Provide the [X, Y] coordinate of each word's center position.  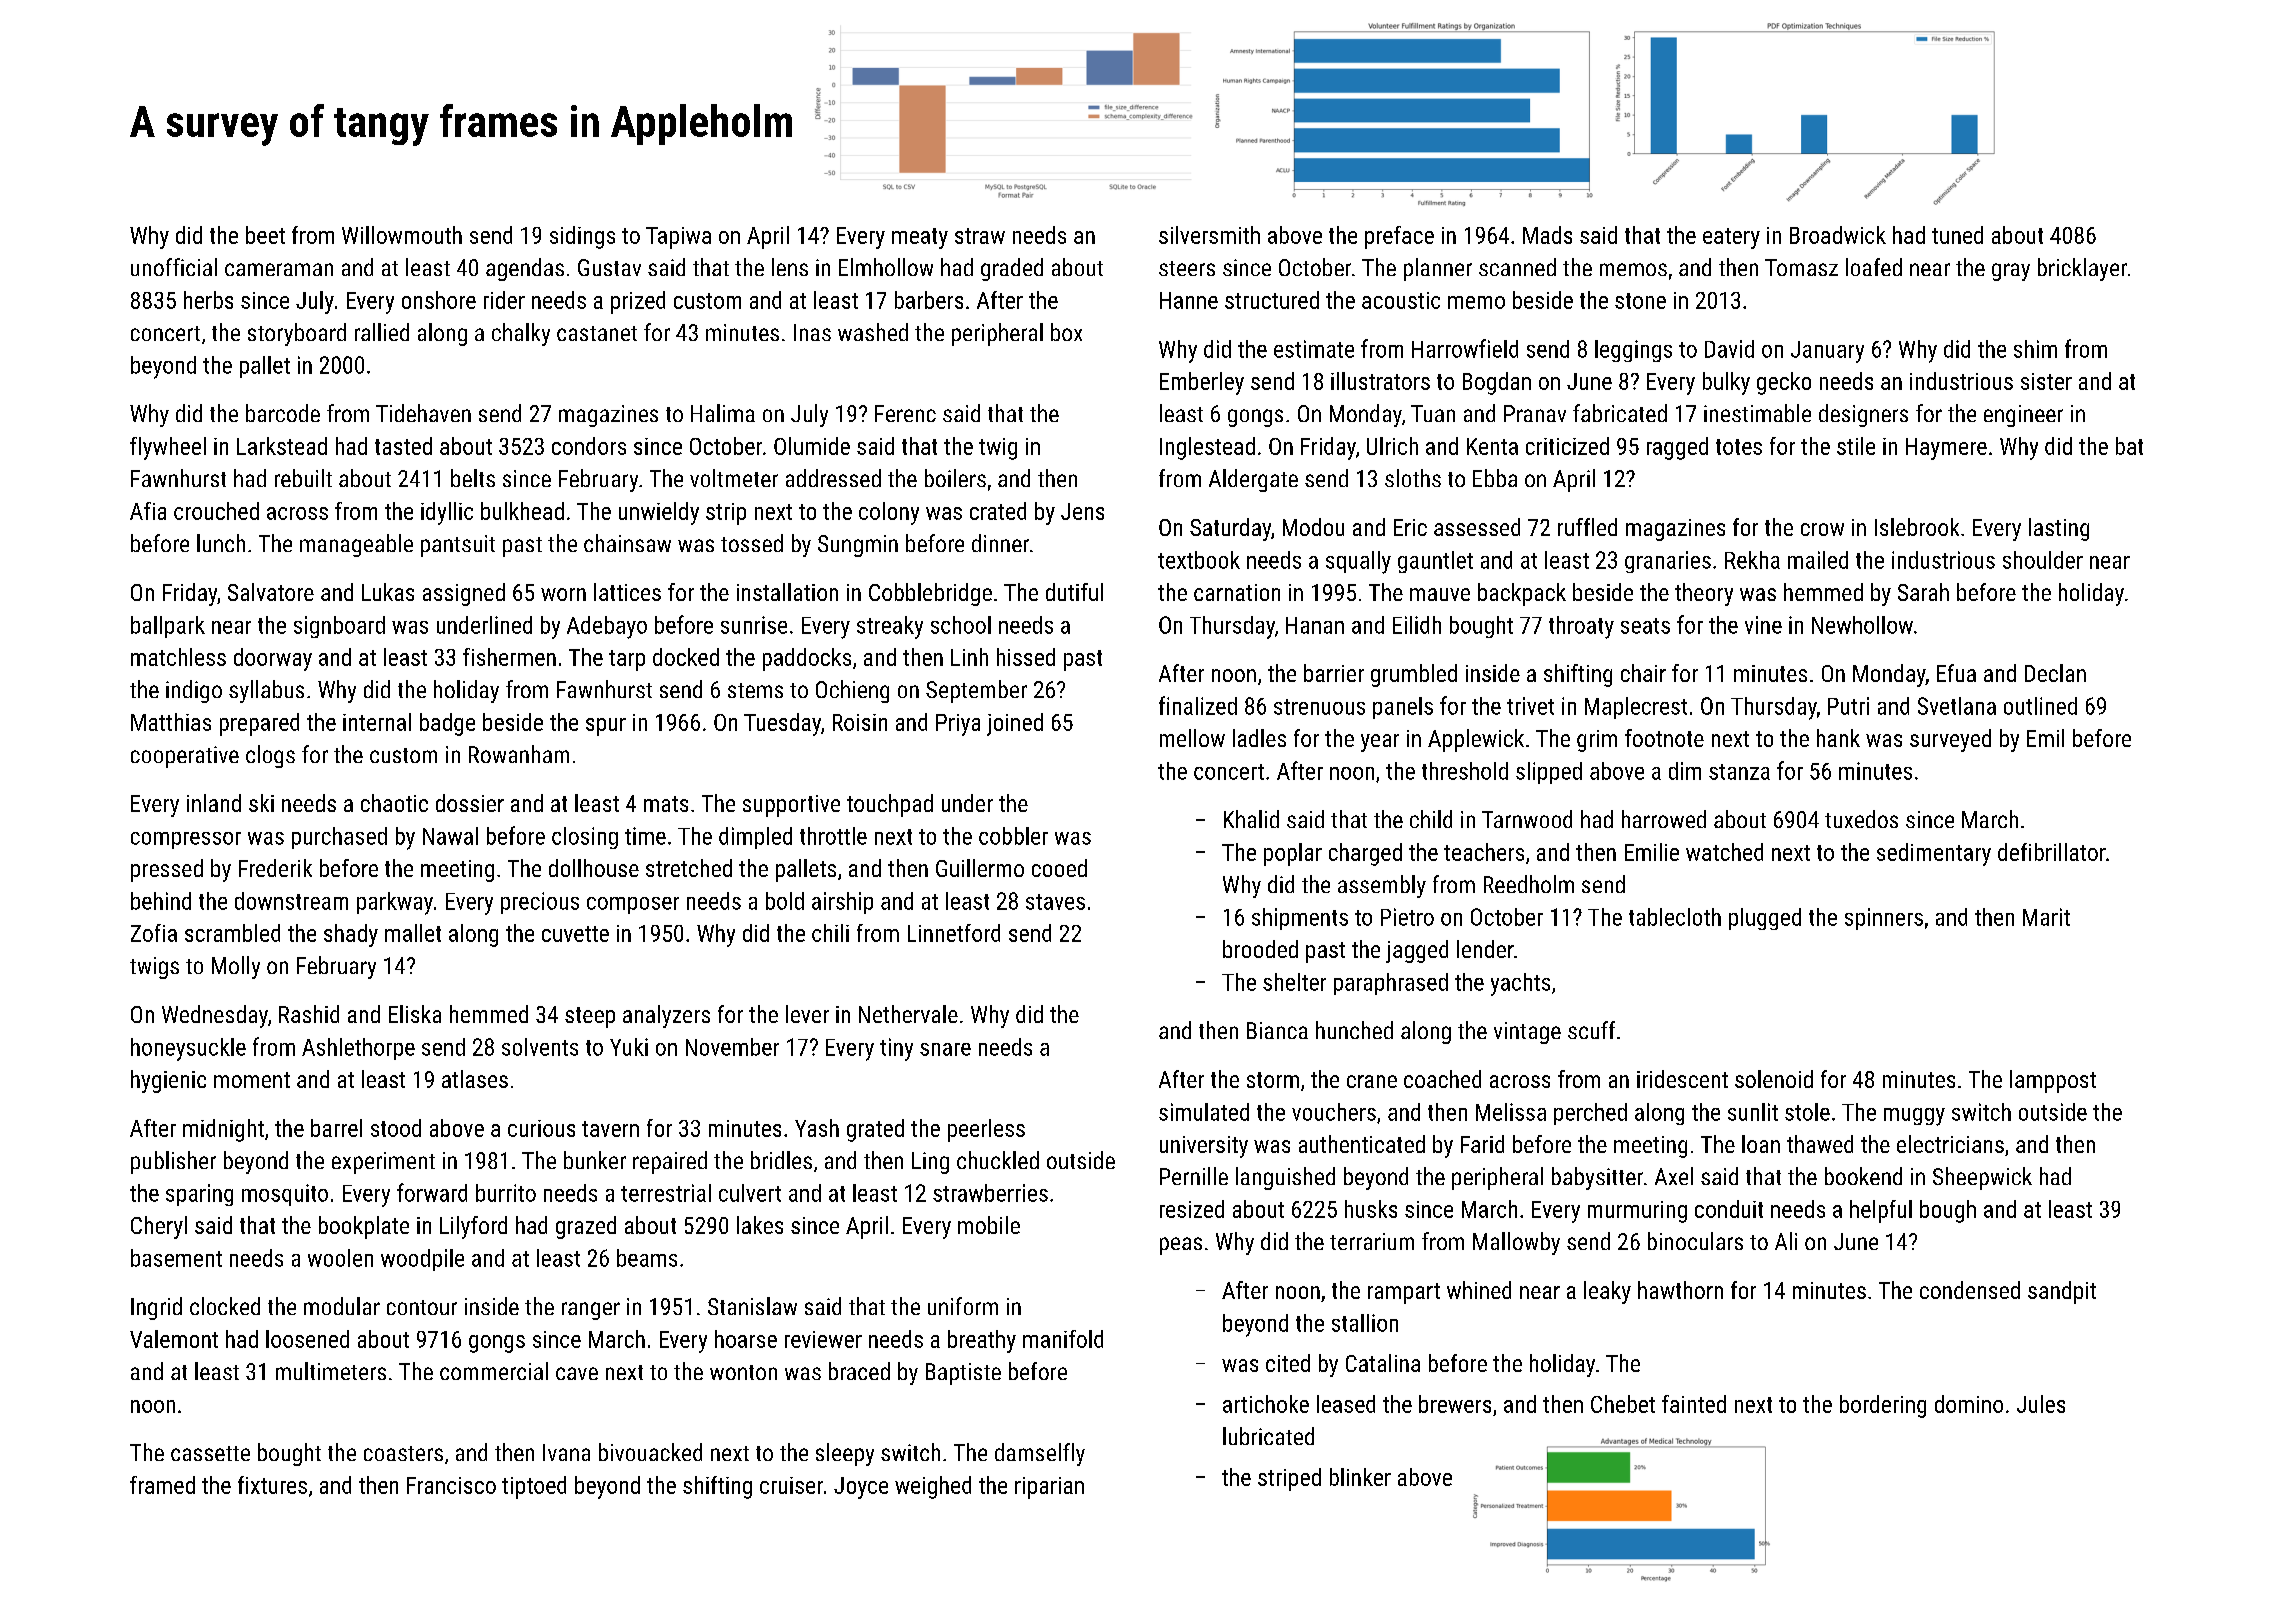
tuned [1957, 235]
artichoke [1266, 1404]
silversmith [1209, 235]
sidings [582, 237]
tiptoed [534, 1487]
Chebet [1623, 1404]
